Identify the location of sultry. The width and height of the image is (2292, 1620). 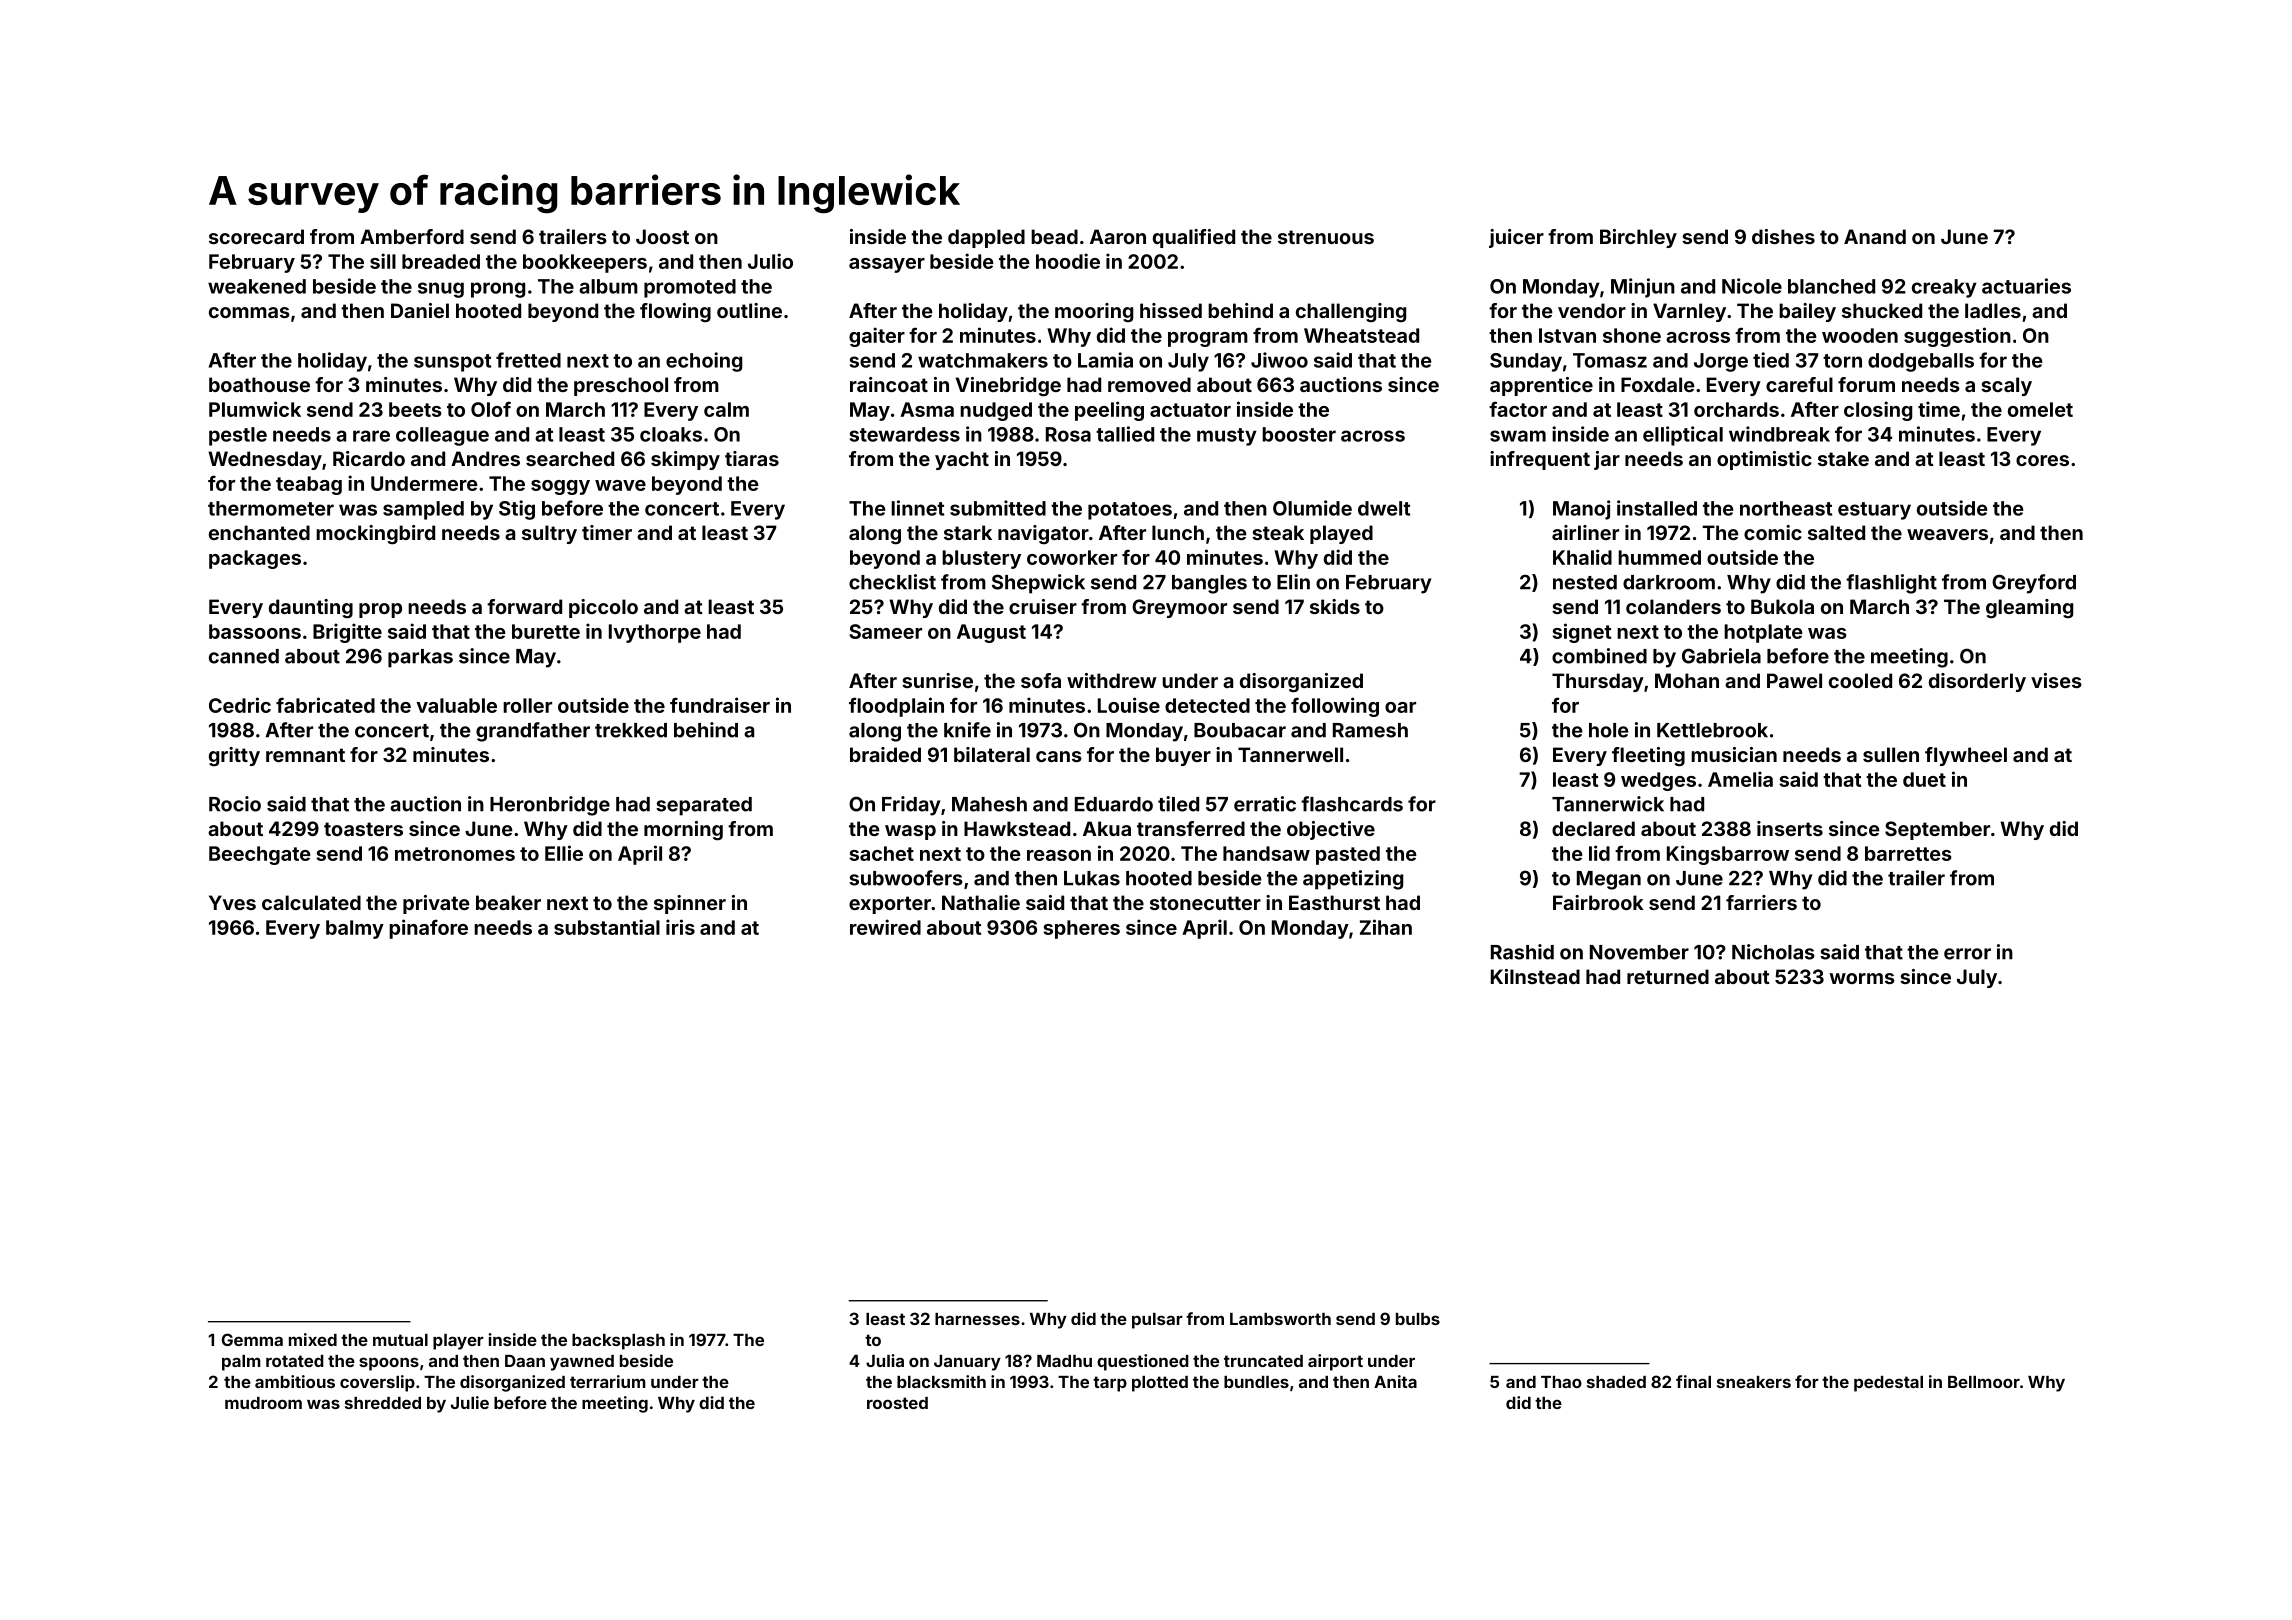
(549, 534).
